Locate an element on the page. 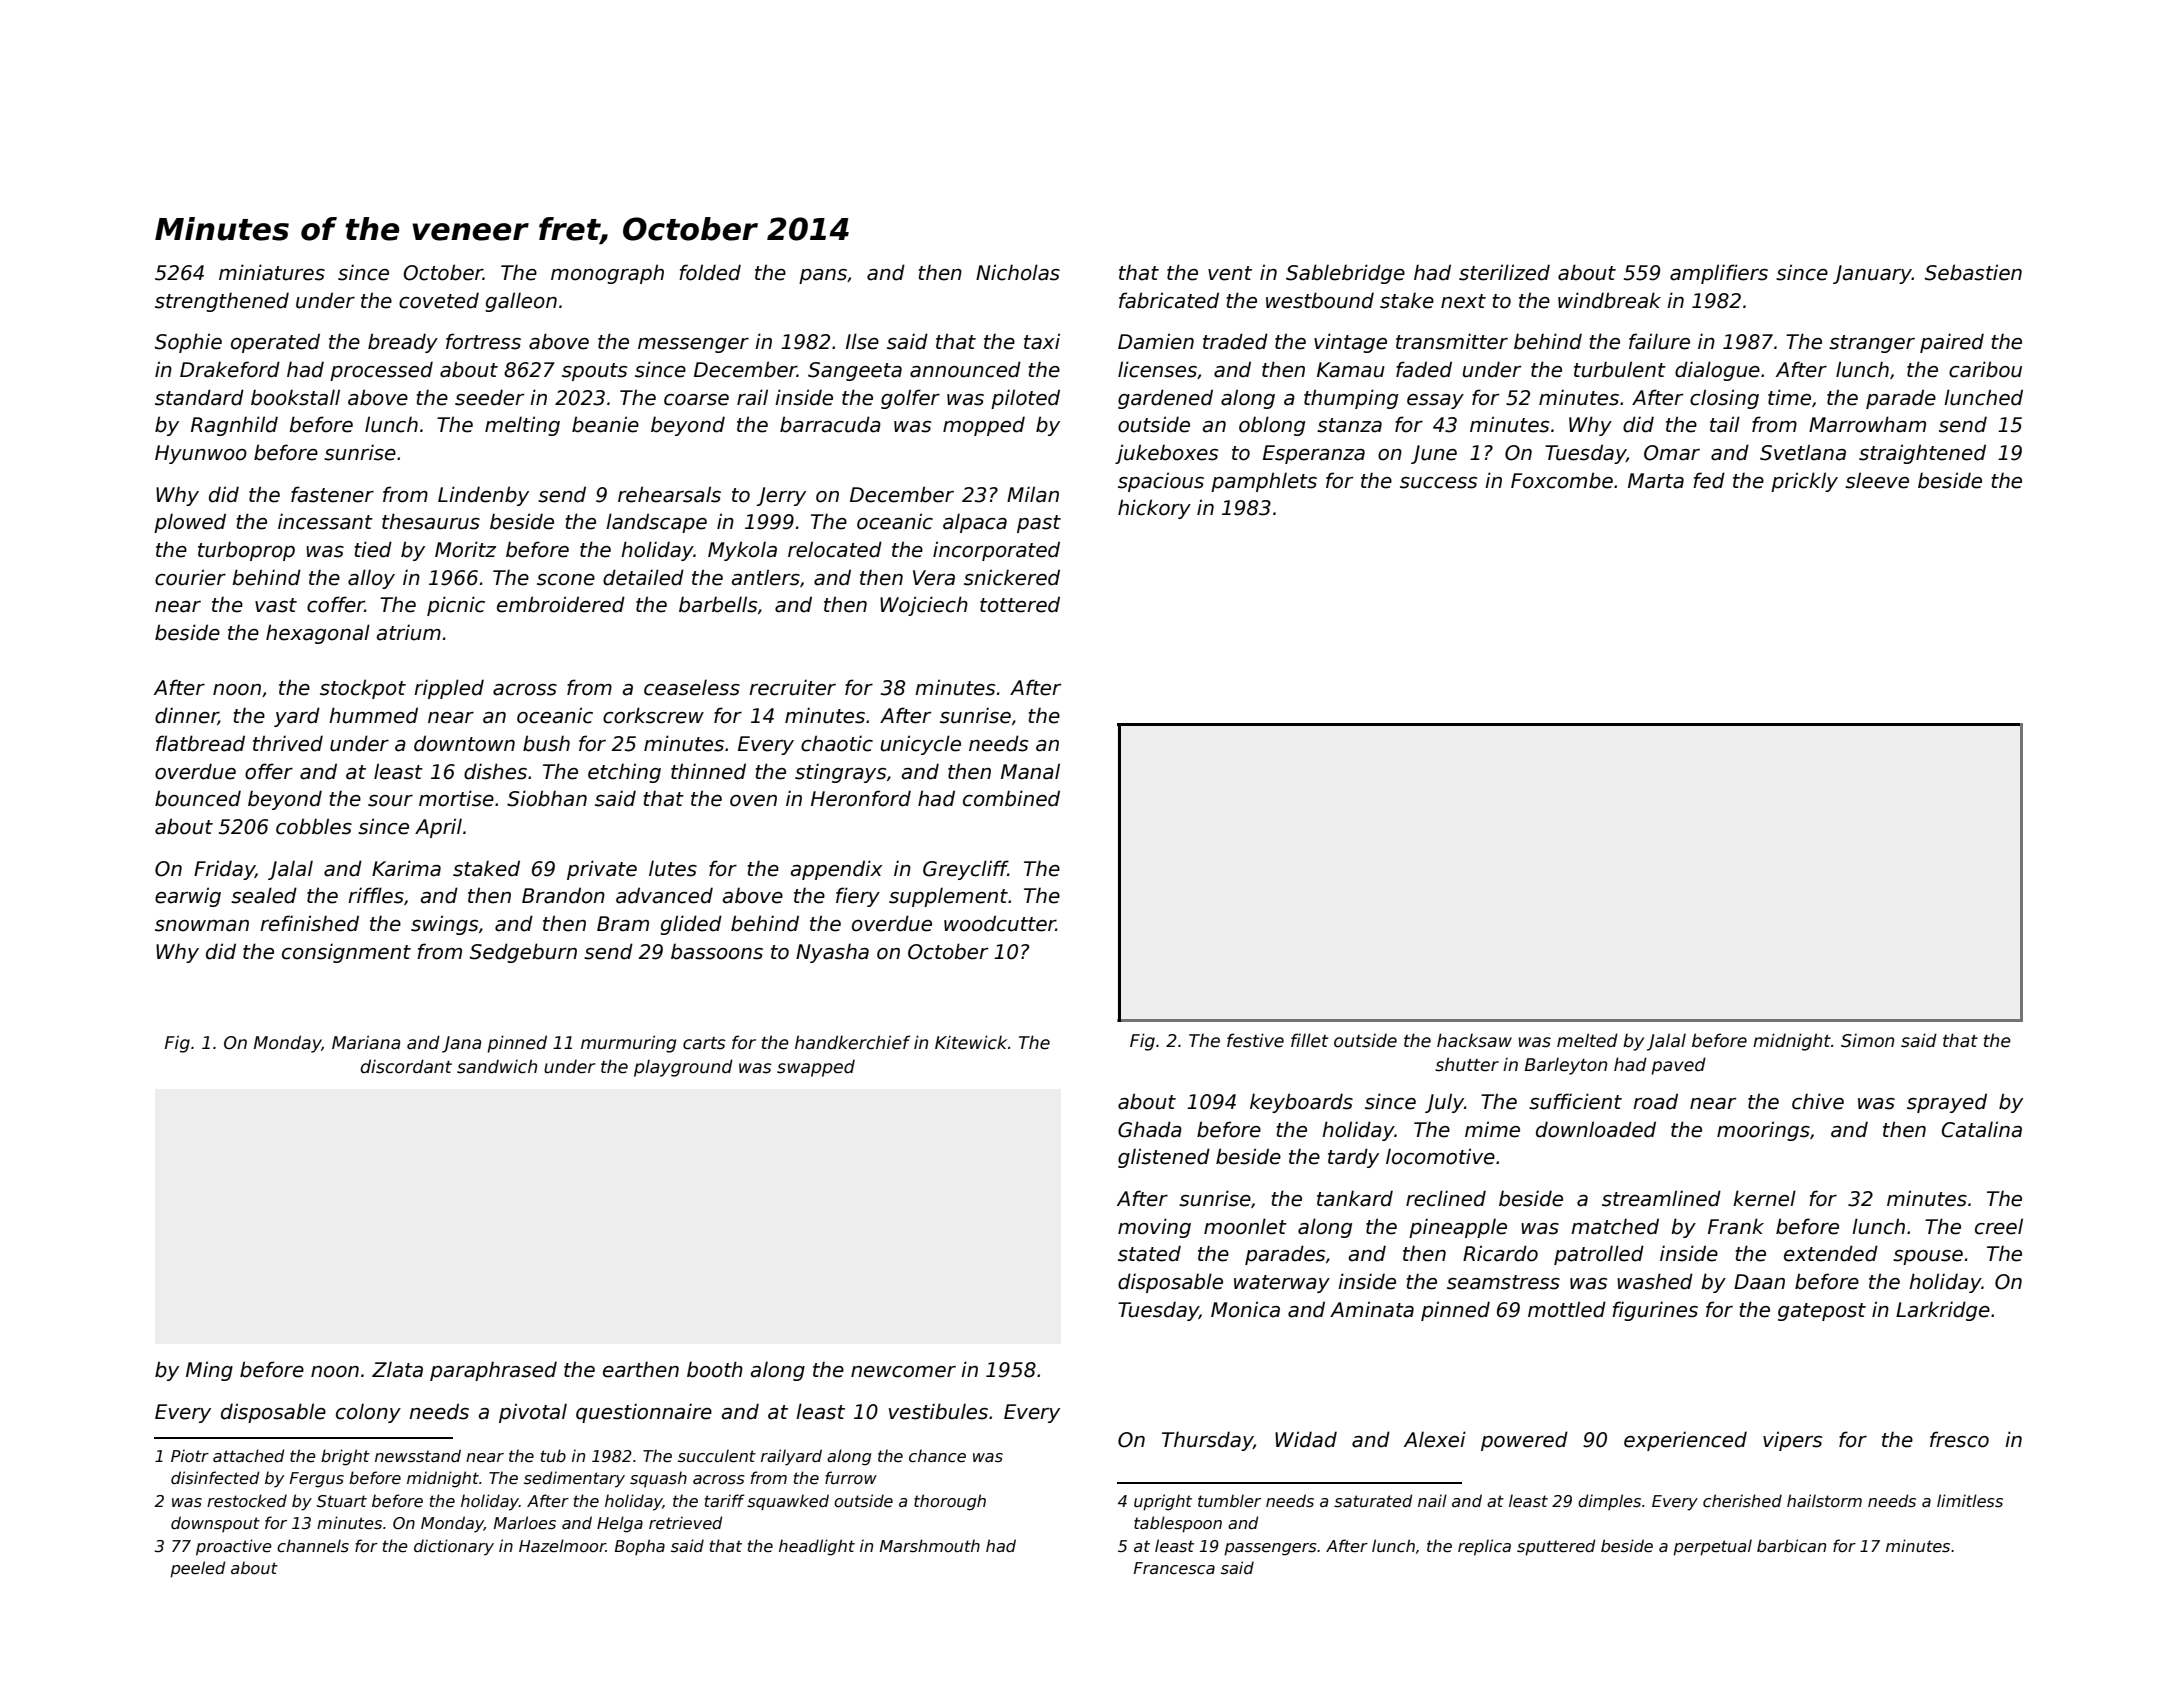 This image has width=2178, height=1683. downtown is located at coordinates (464, 743).
